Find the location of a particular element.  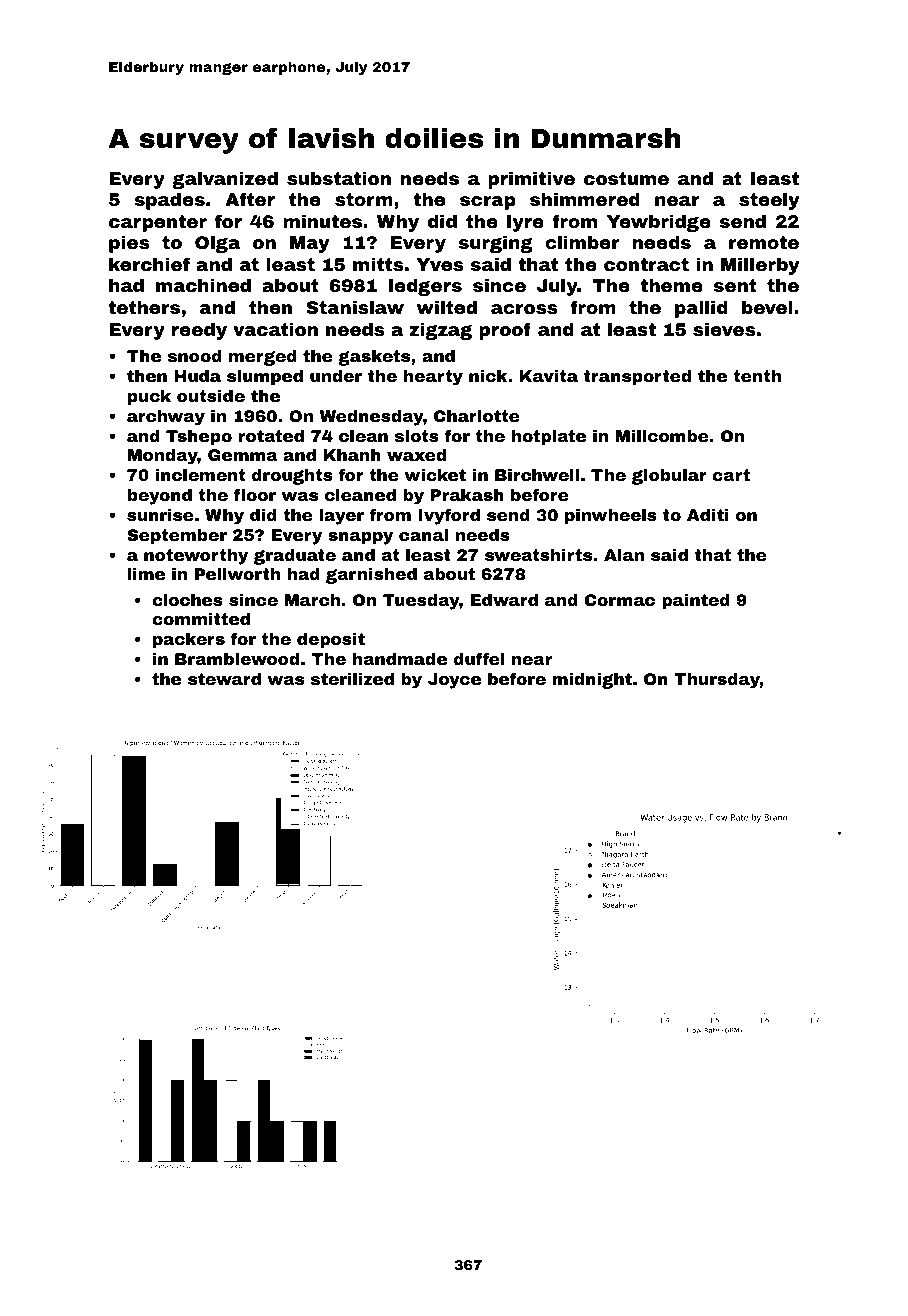

pies is located at coordinates (129, 244).
